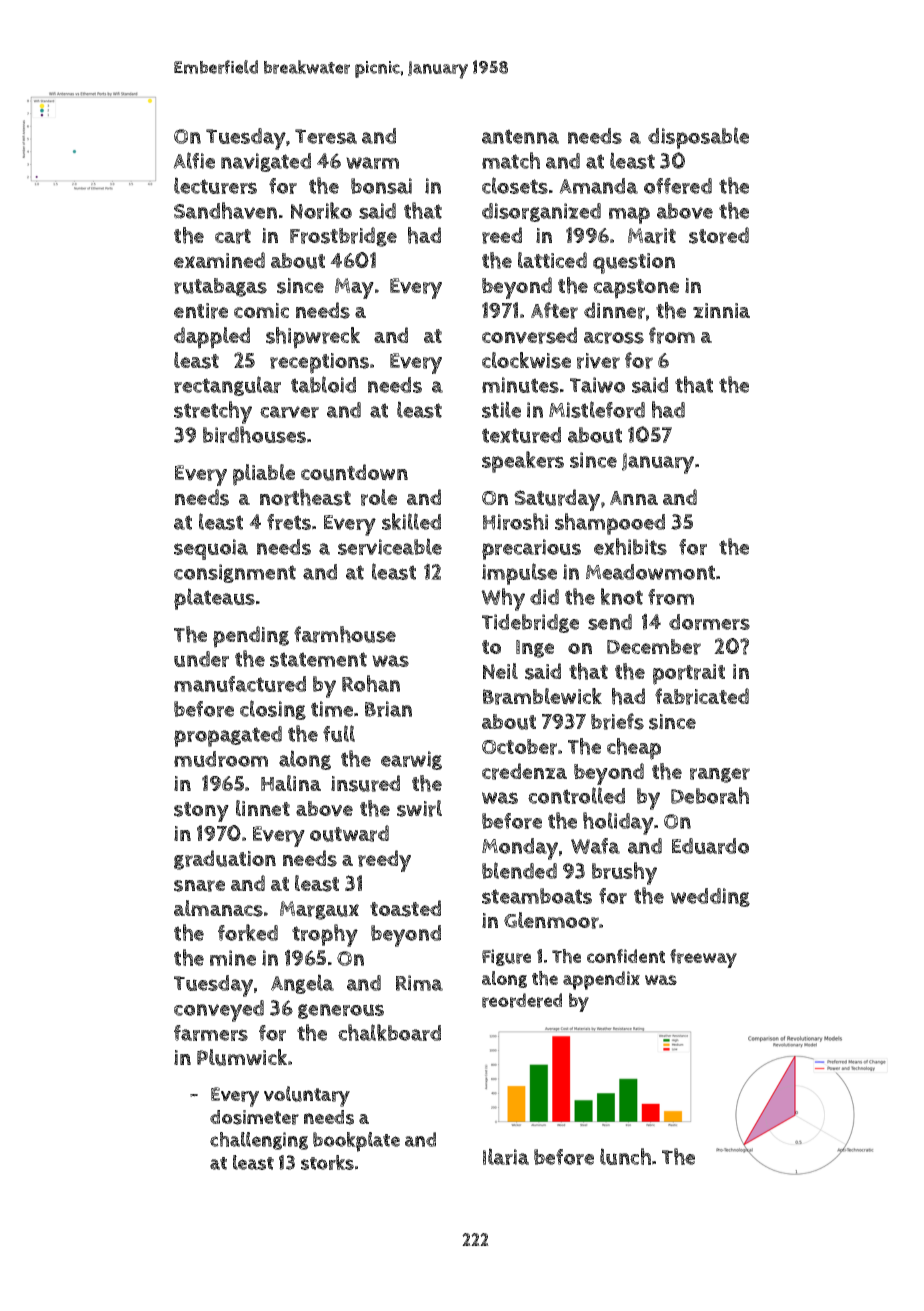 The image size is (924, 1311). What do you see at coordinates (242, 1057) in the screenshot?
I see `Plumwick` at bounding box center [242, 1057].
